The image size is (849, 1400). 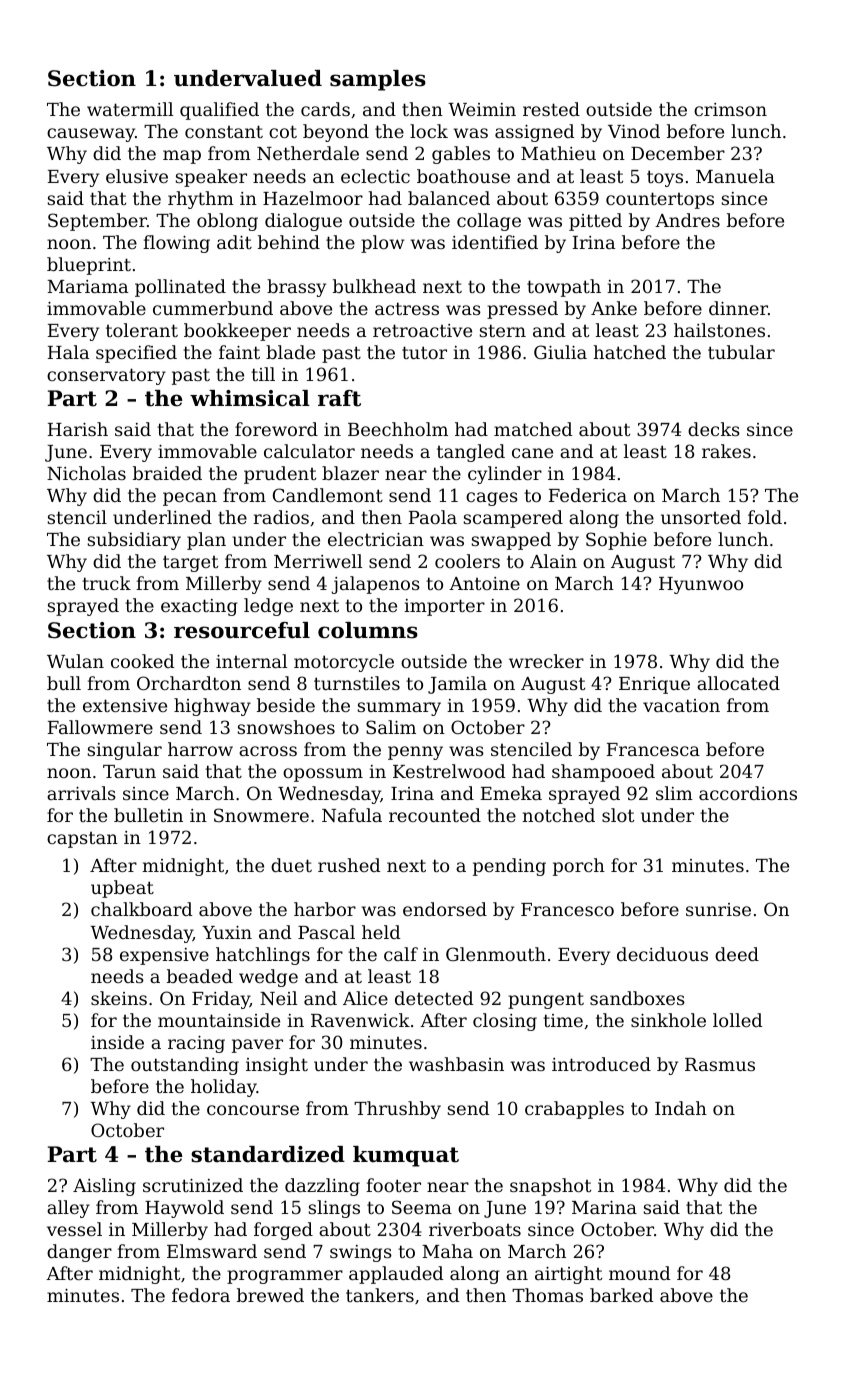 What do you see at coordinates (325, 109) in the image?
I see `cards` at bounding box center [325, 109].
